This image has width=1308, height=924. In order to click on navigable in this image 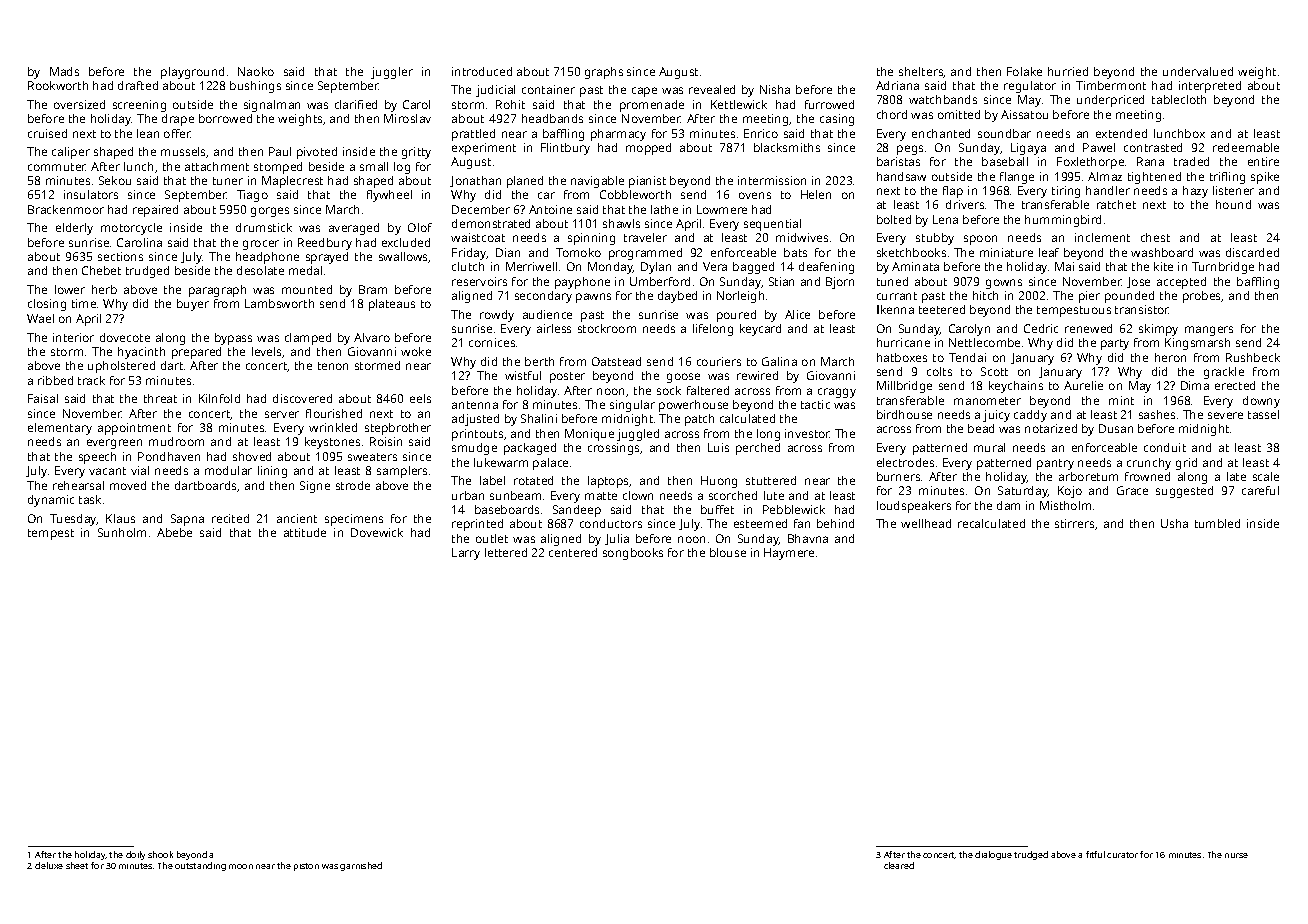, I will do `click(597, 182)`.
